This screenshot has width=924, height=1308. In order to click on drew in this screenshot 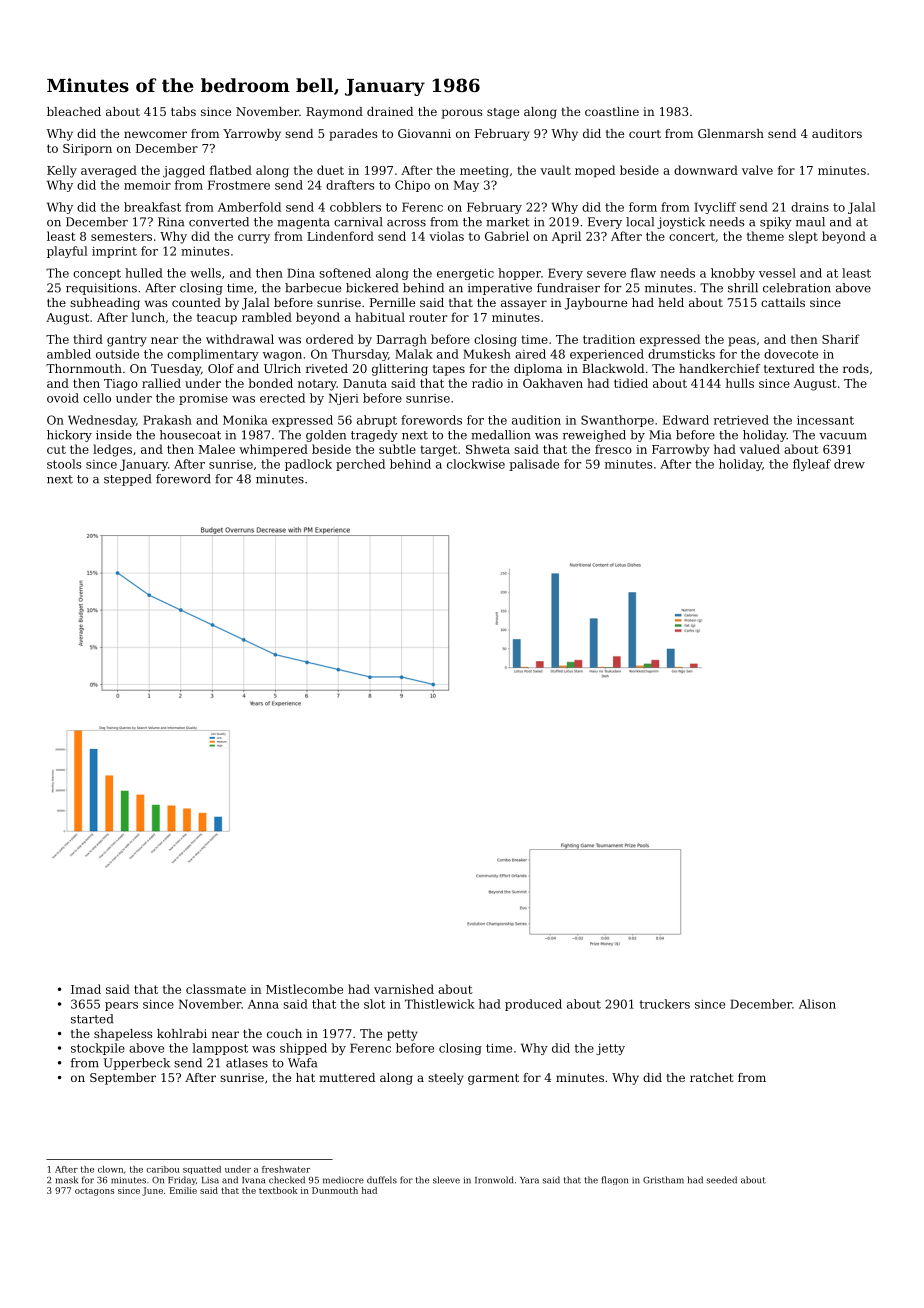, I will do `click(849, 464)`.
